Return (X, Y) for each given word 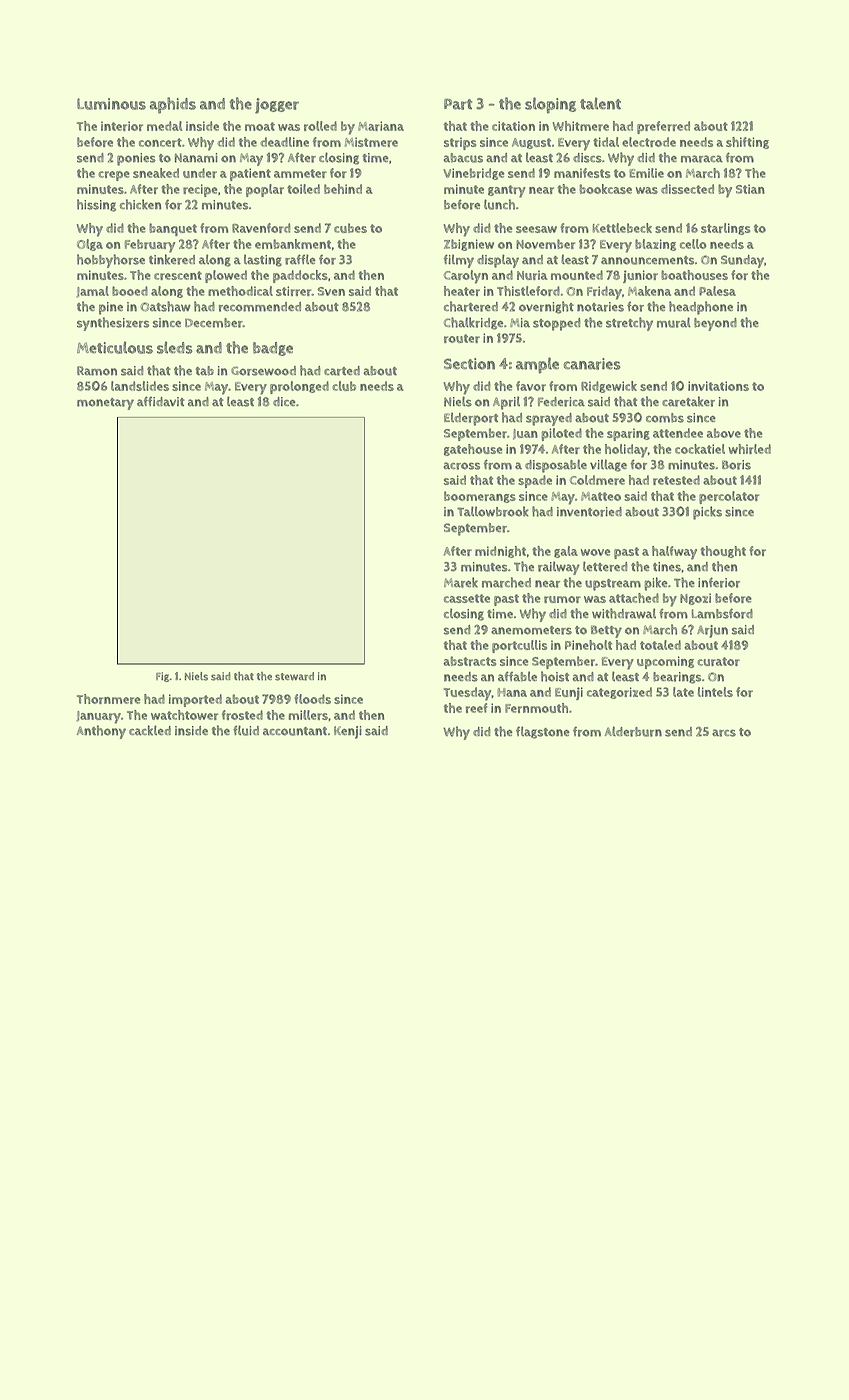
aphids (173, 105)
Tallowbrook (493, 511)
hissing (96, 205)
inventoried (589, 512)
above (724, 433)
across (462, 466)
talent (600, 103)
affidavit (161, 401)
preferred (663, 127)
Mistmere (371, 142)
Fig (163, 677)
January (98, 717)
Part (458, 104)
